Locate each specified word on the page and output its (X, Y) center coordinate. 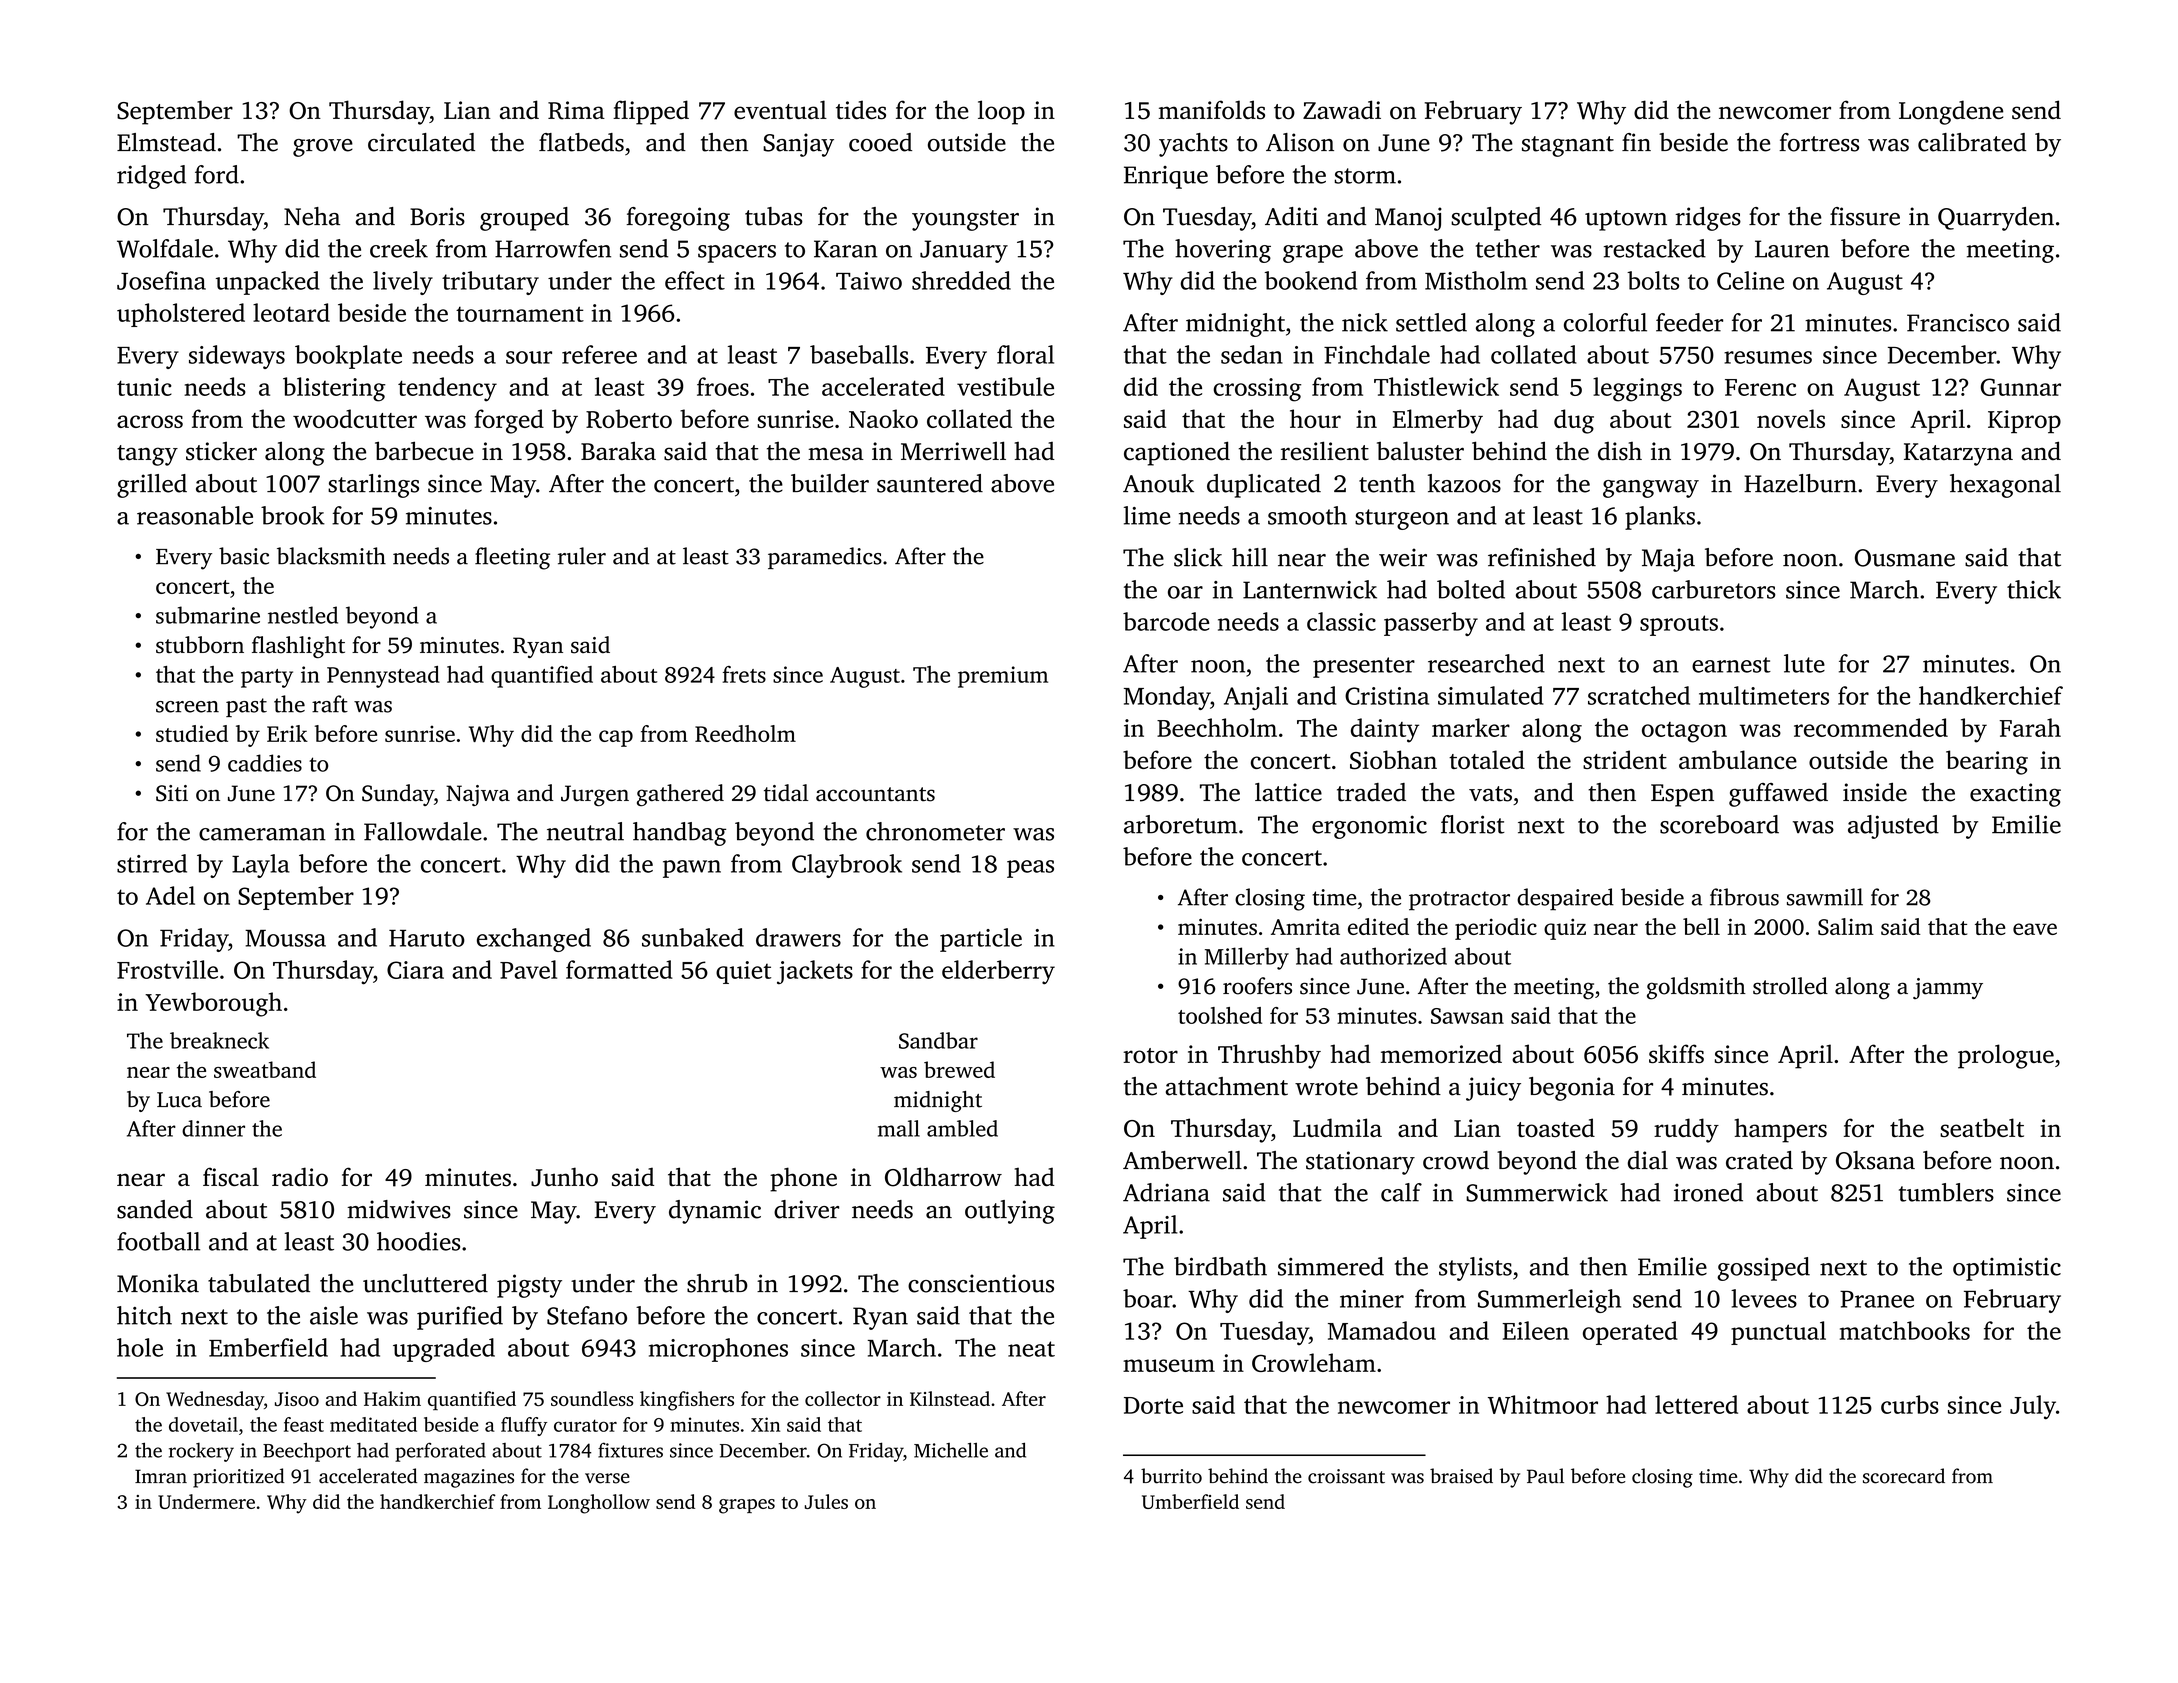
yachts (1193, 145)
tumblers (1946, 1192)
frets (744, 674)
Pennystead (383, 677)
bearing (1987, 762)
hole (140, 1347)
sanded (155, 1209)
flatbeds (581, 142)
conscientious (981, 1283)
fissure (1865, 216)
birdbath (1220, 1266)
